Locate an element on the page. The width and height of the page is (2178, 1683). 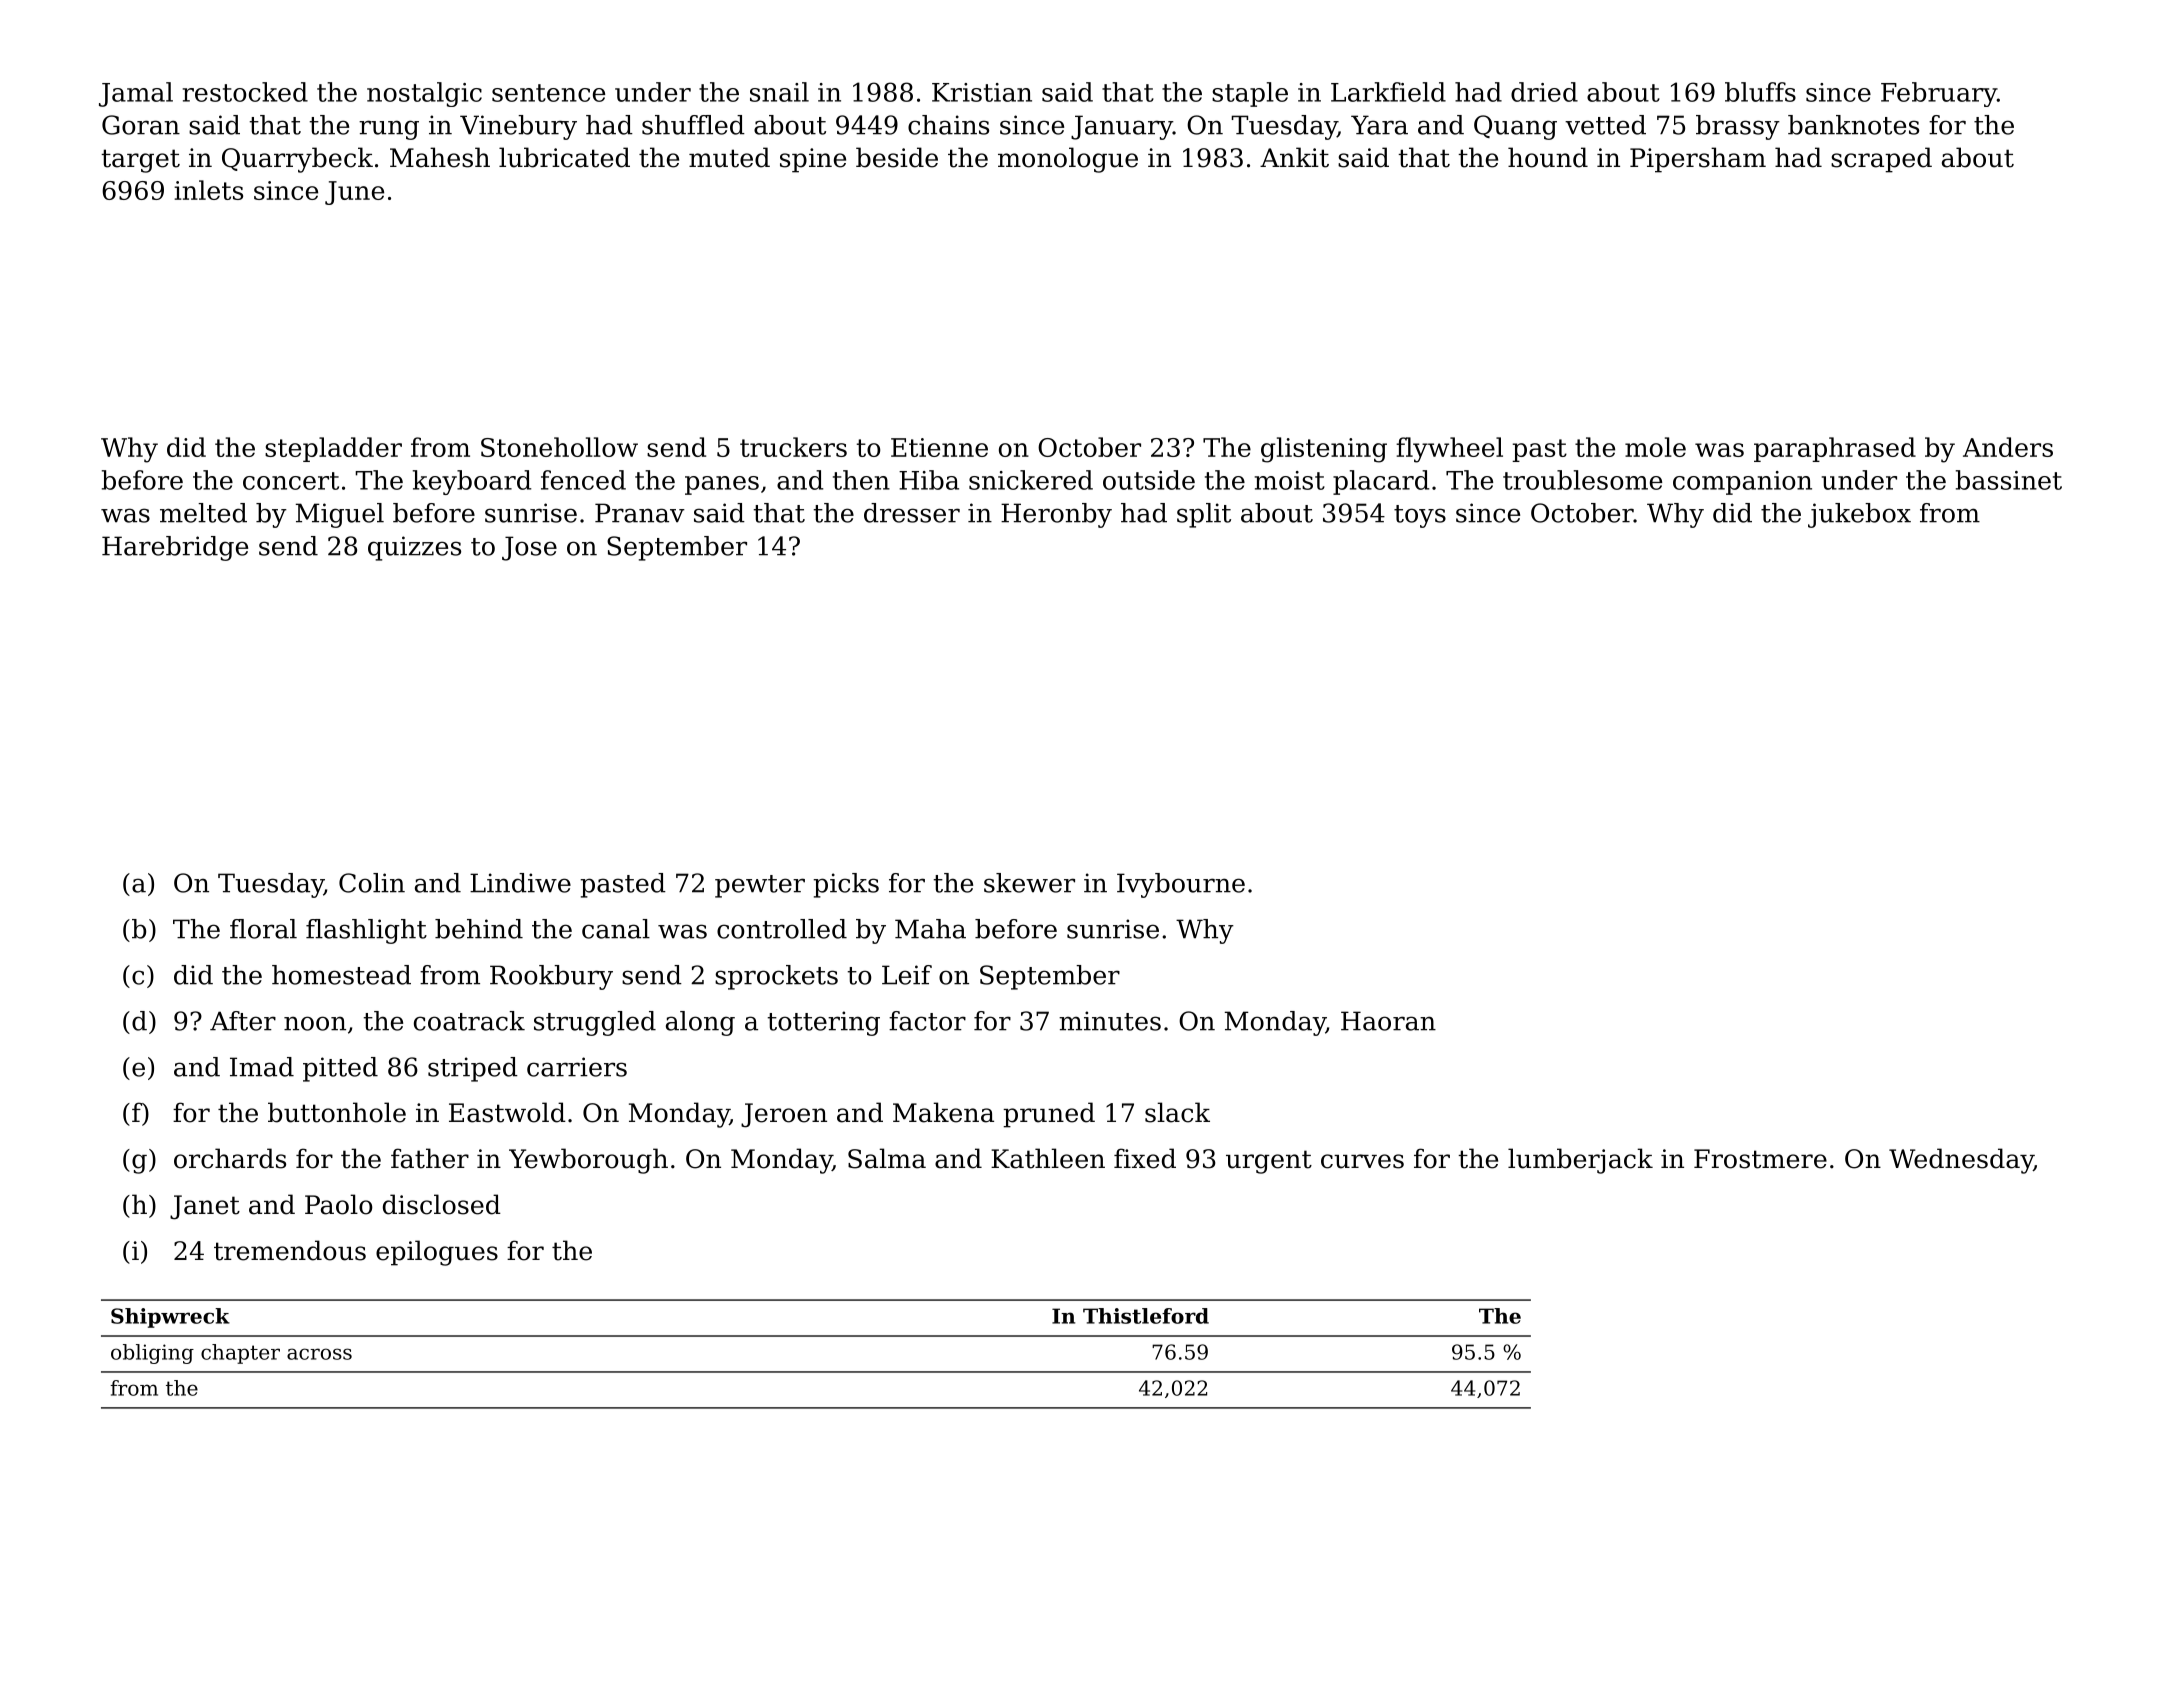
Wednesday is located at coordinates (1961, 1161).
